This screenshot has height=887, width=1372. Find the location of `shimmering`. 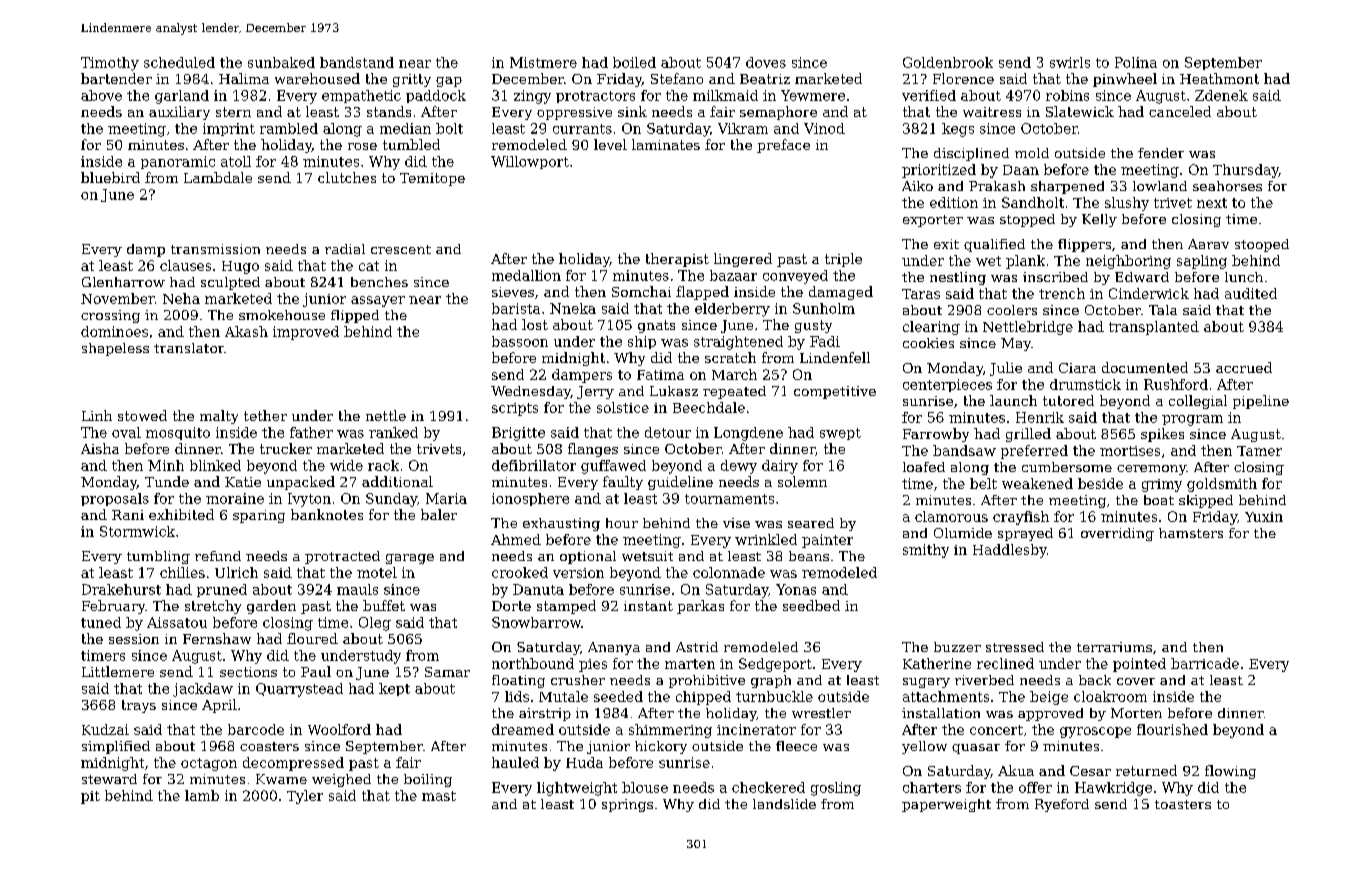

shimmering is located at coordinates (670, 731).
